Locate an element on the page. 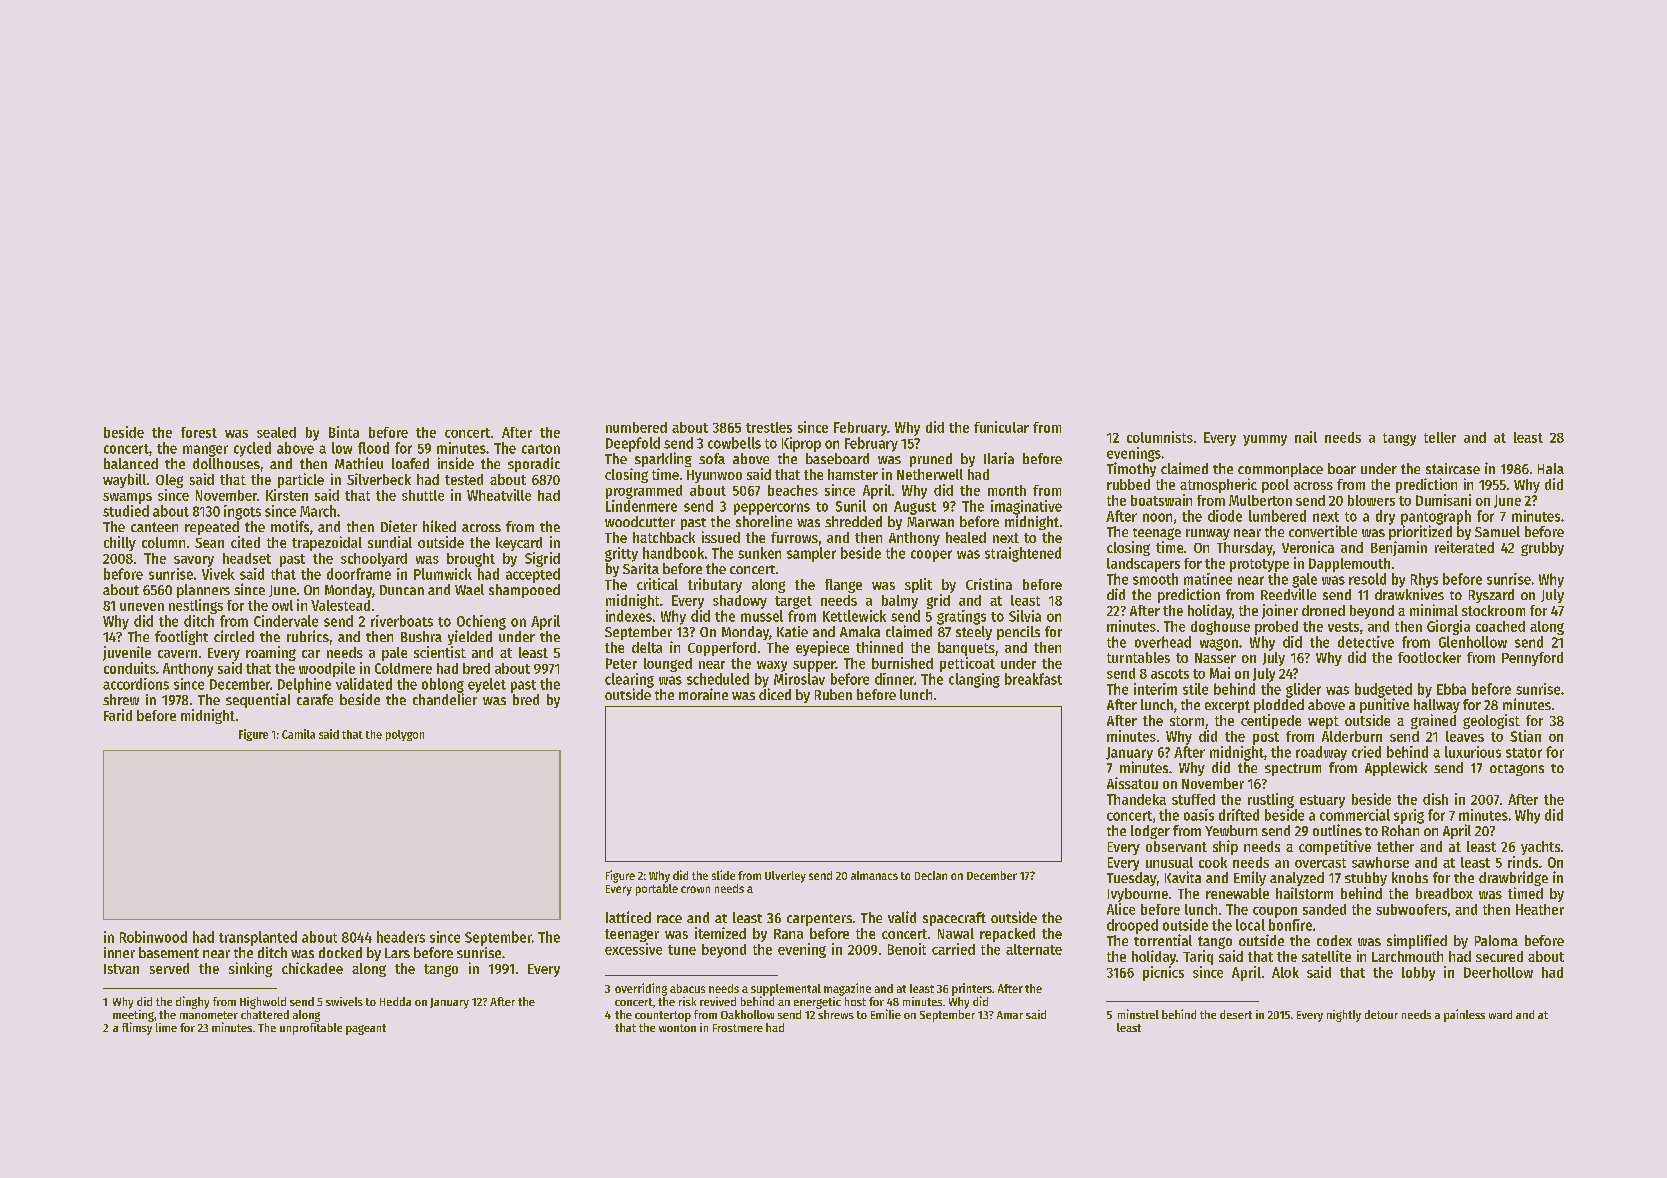 The image size is (1667, 1178). slide is located at coordinates (723, 875).
